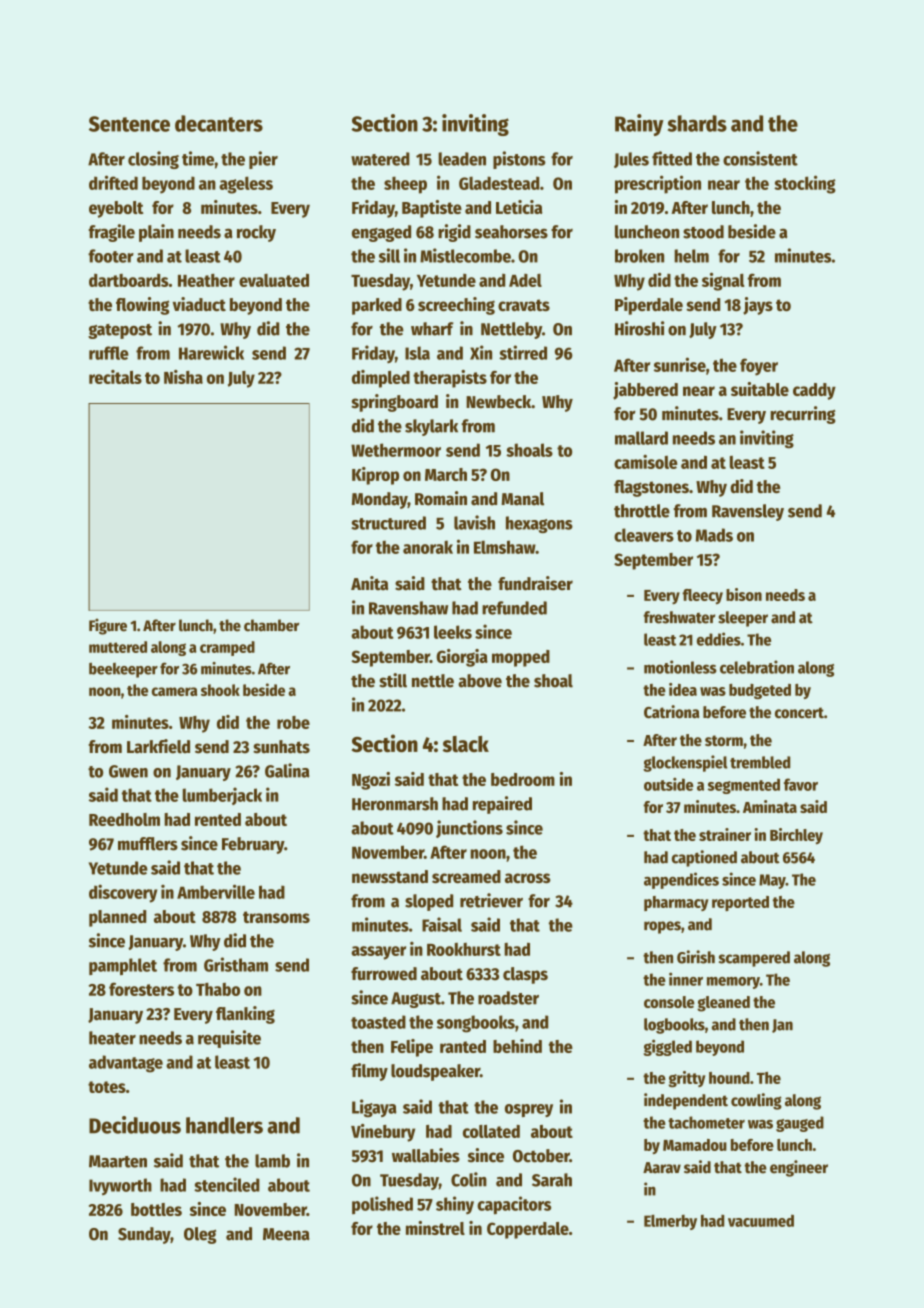 The width and height of the image is (924, 1308). I want to click on motionless, so click(680, 667).
